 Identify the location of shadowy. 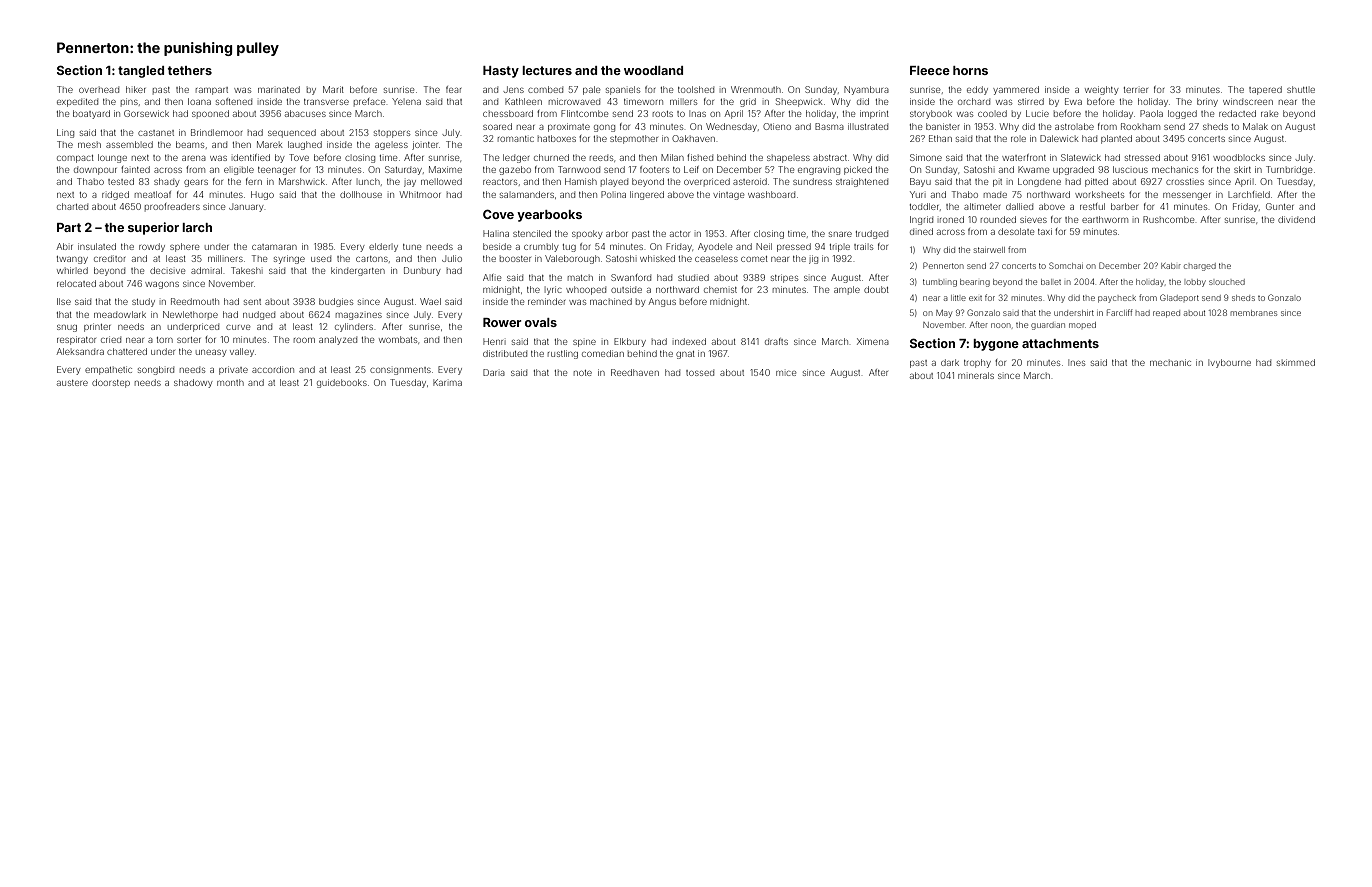
(193, 383).
